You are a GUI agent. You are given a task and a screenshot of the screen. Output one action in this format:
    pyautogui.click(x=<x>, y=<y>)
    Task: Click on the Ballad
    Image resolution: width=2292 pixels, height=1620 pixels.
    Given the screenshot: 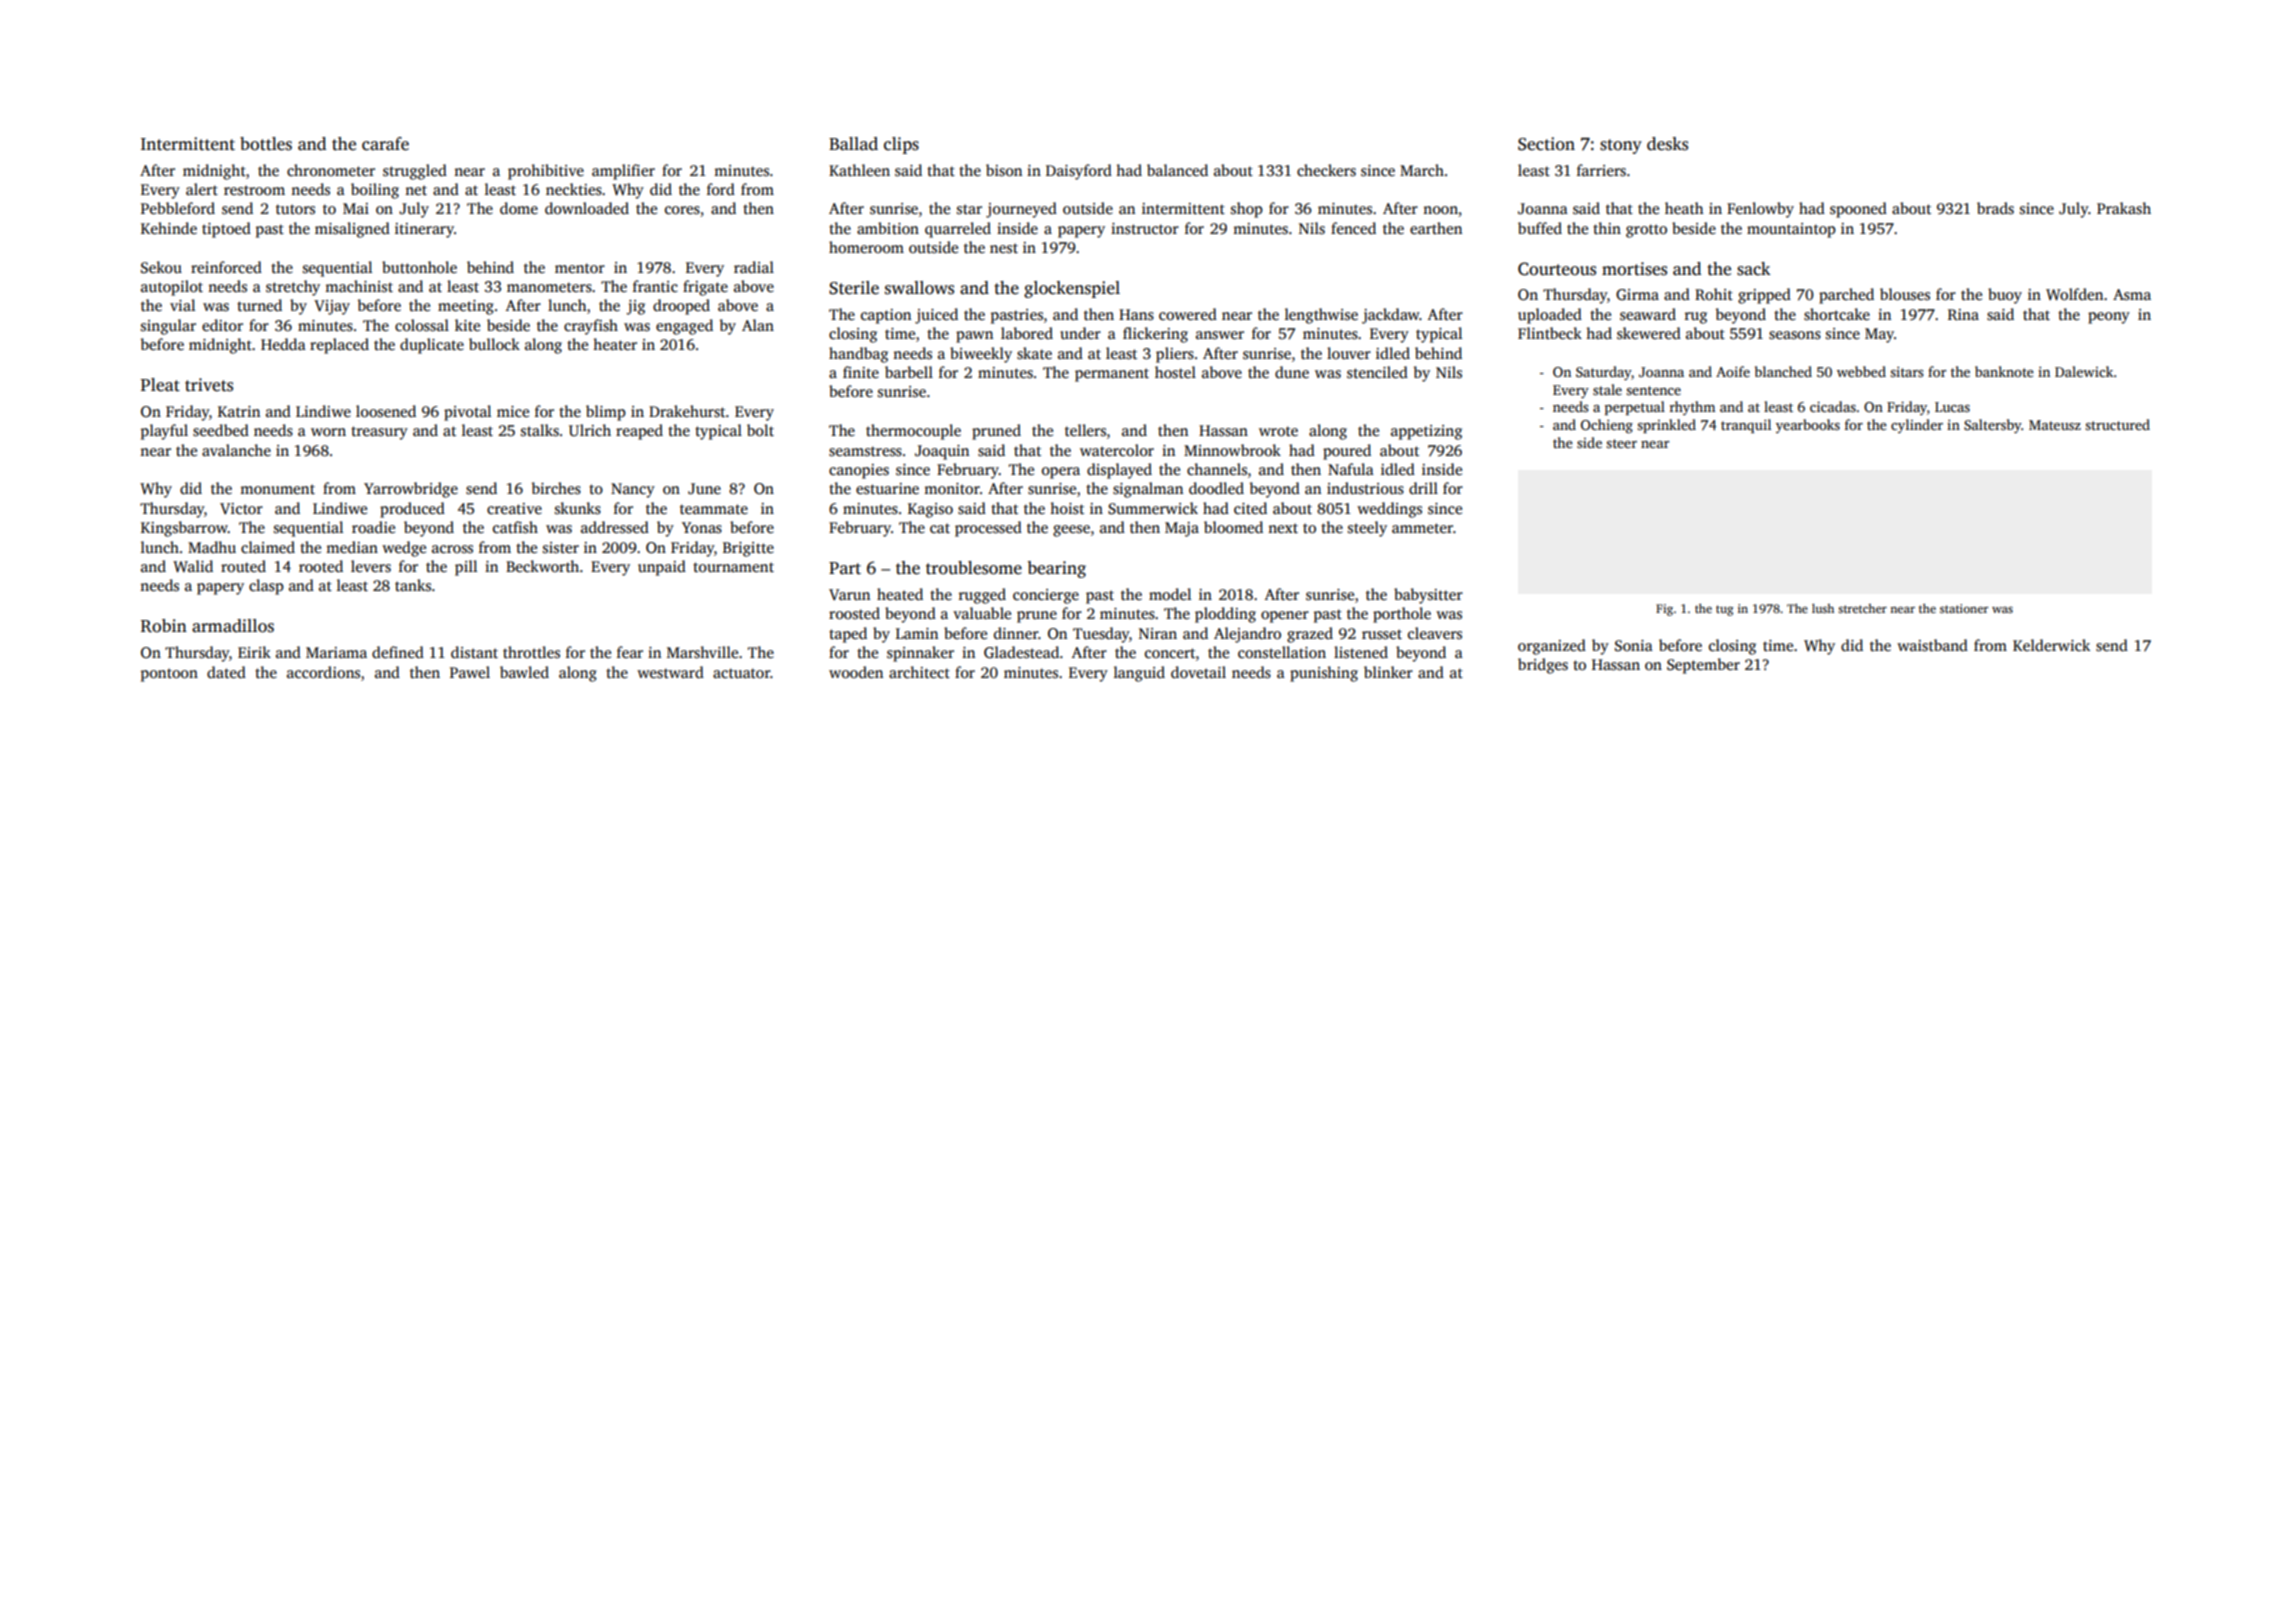 What is the action you would take?
    pyautogui.click(x=853, y=144)
